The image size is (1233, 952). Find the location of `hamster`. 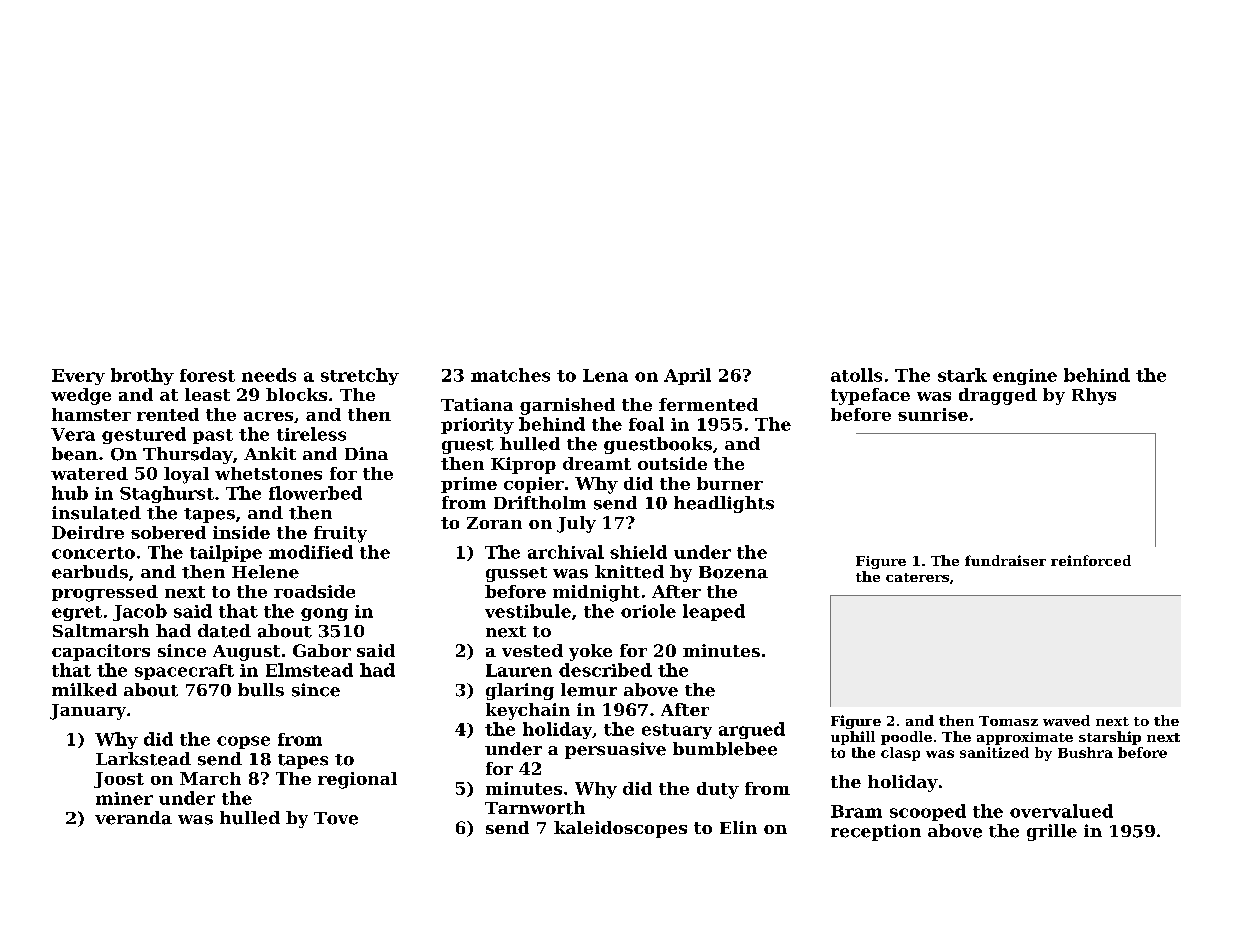

hamster is located at coordinates (91, 414).
